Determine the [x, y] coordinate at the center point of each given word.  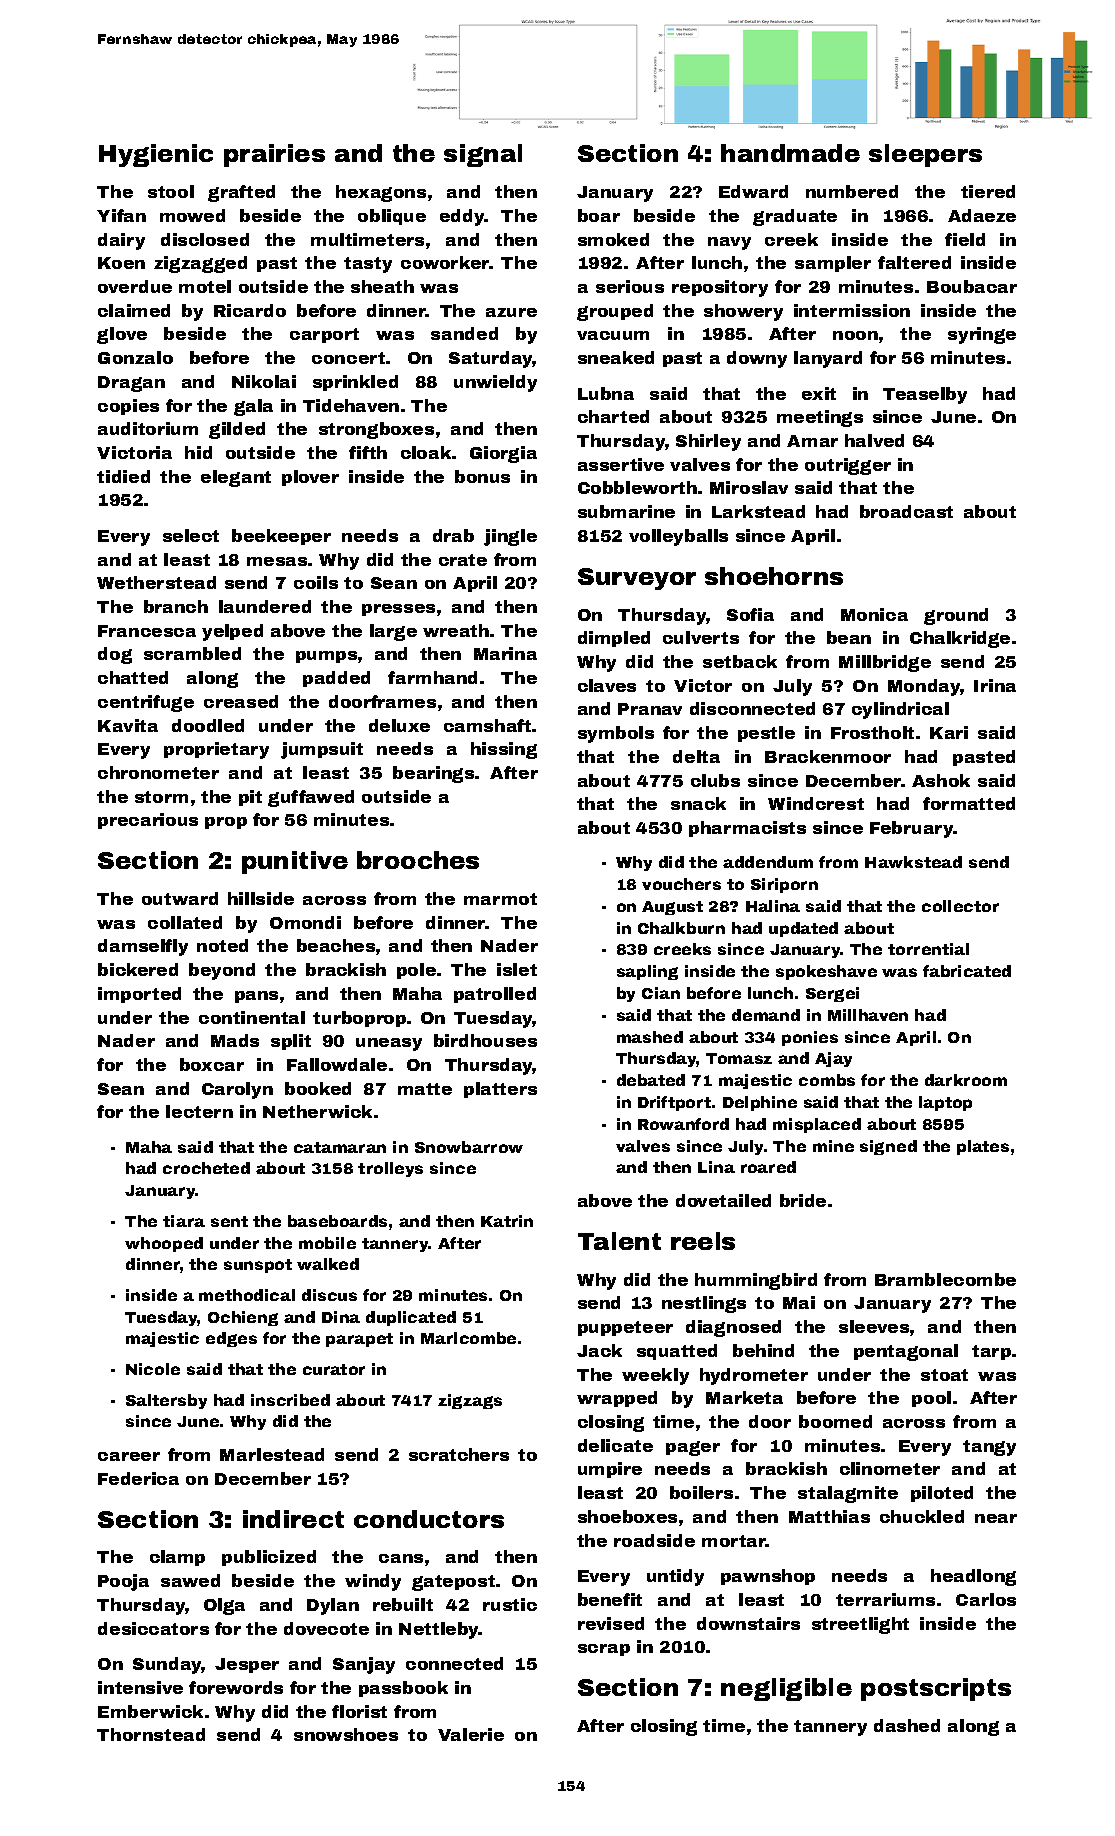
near [996, 1518]
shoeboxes [627, 1516]
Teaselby [925, 395]
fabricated [967, 971]
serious [630, 286]
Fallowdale [337, 1064]
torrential [928, 949]
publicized [269, 1558]
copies [128, 407]
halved [874, 440]
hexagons [381, 193]
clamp [177, 1558]
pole [416, 971]
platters [500, 1090]
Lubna [606, 393]
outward [180, 898]
